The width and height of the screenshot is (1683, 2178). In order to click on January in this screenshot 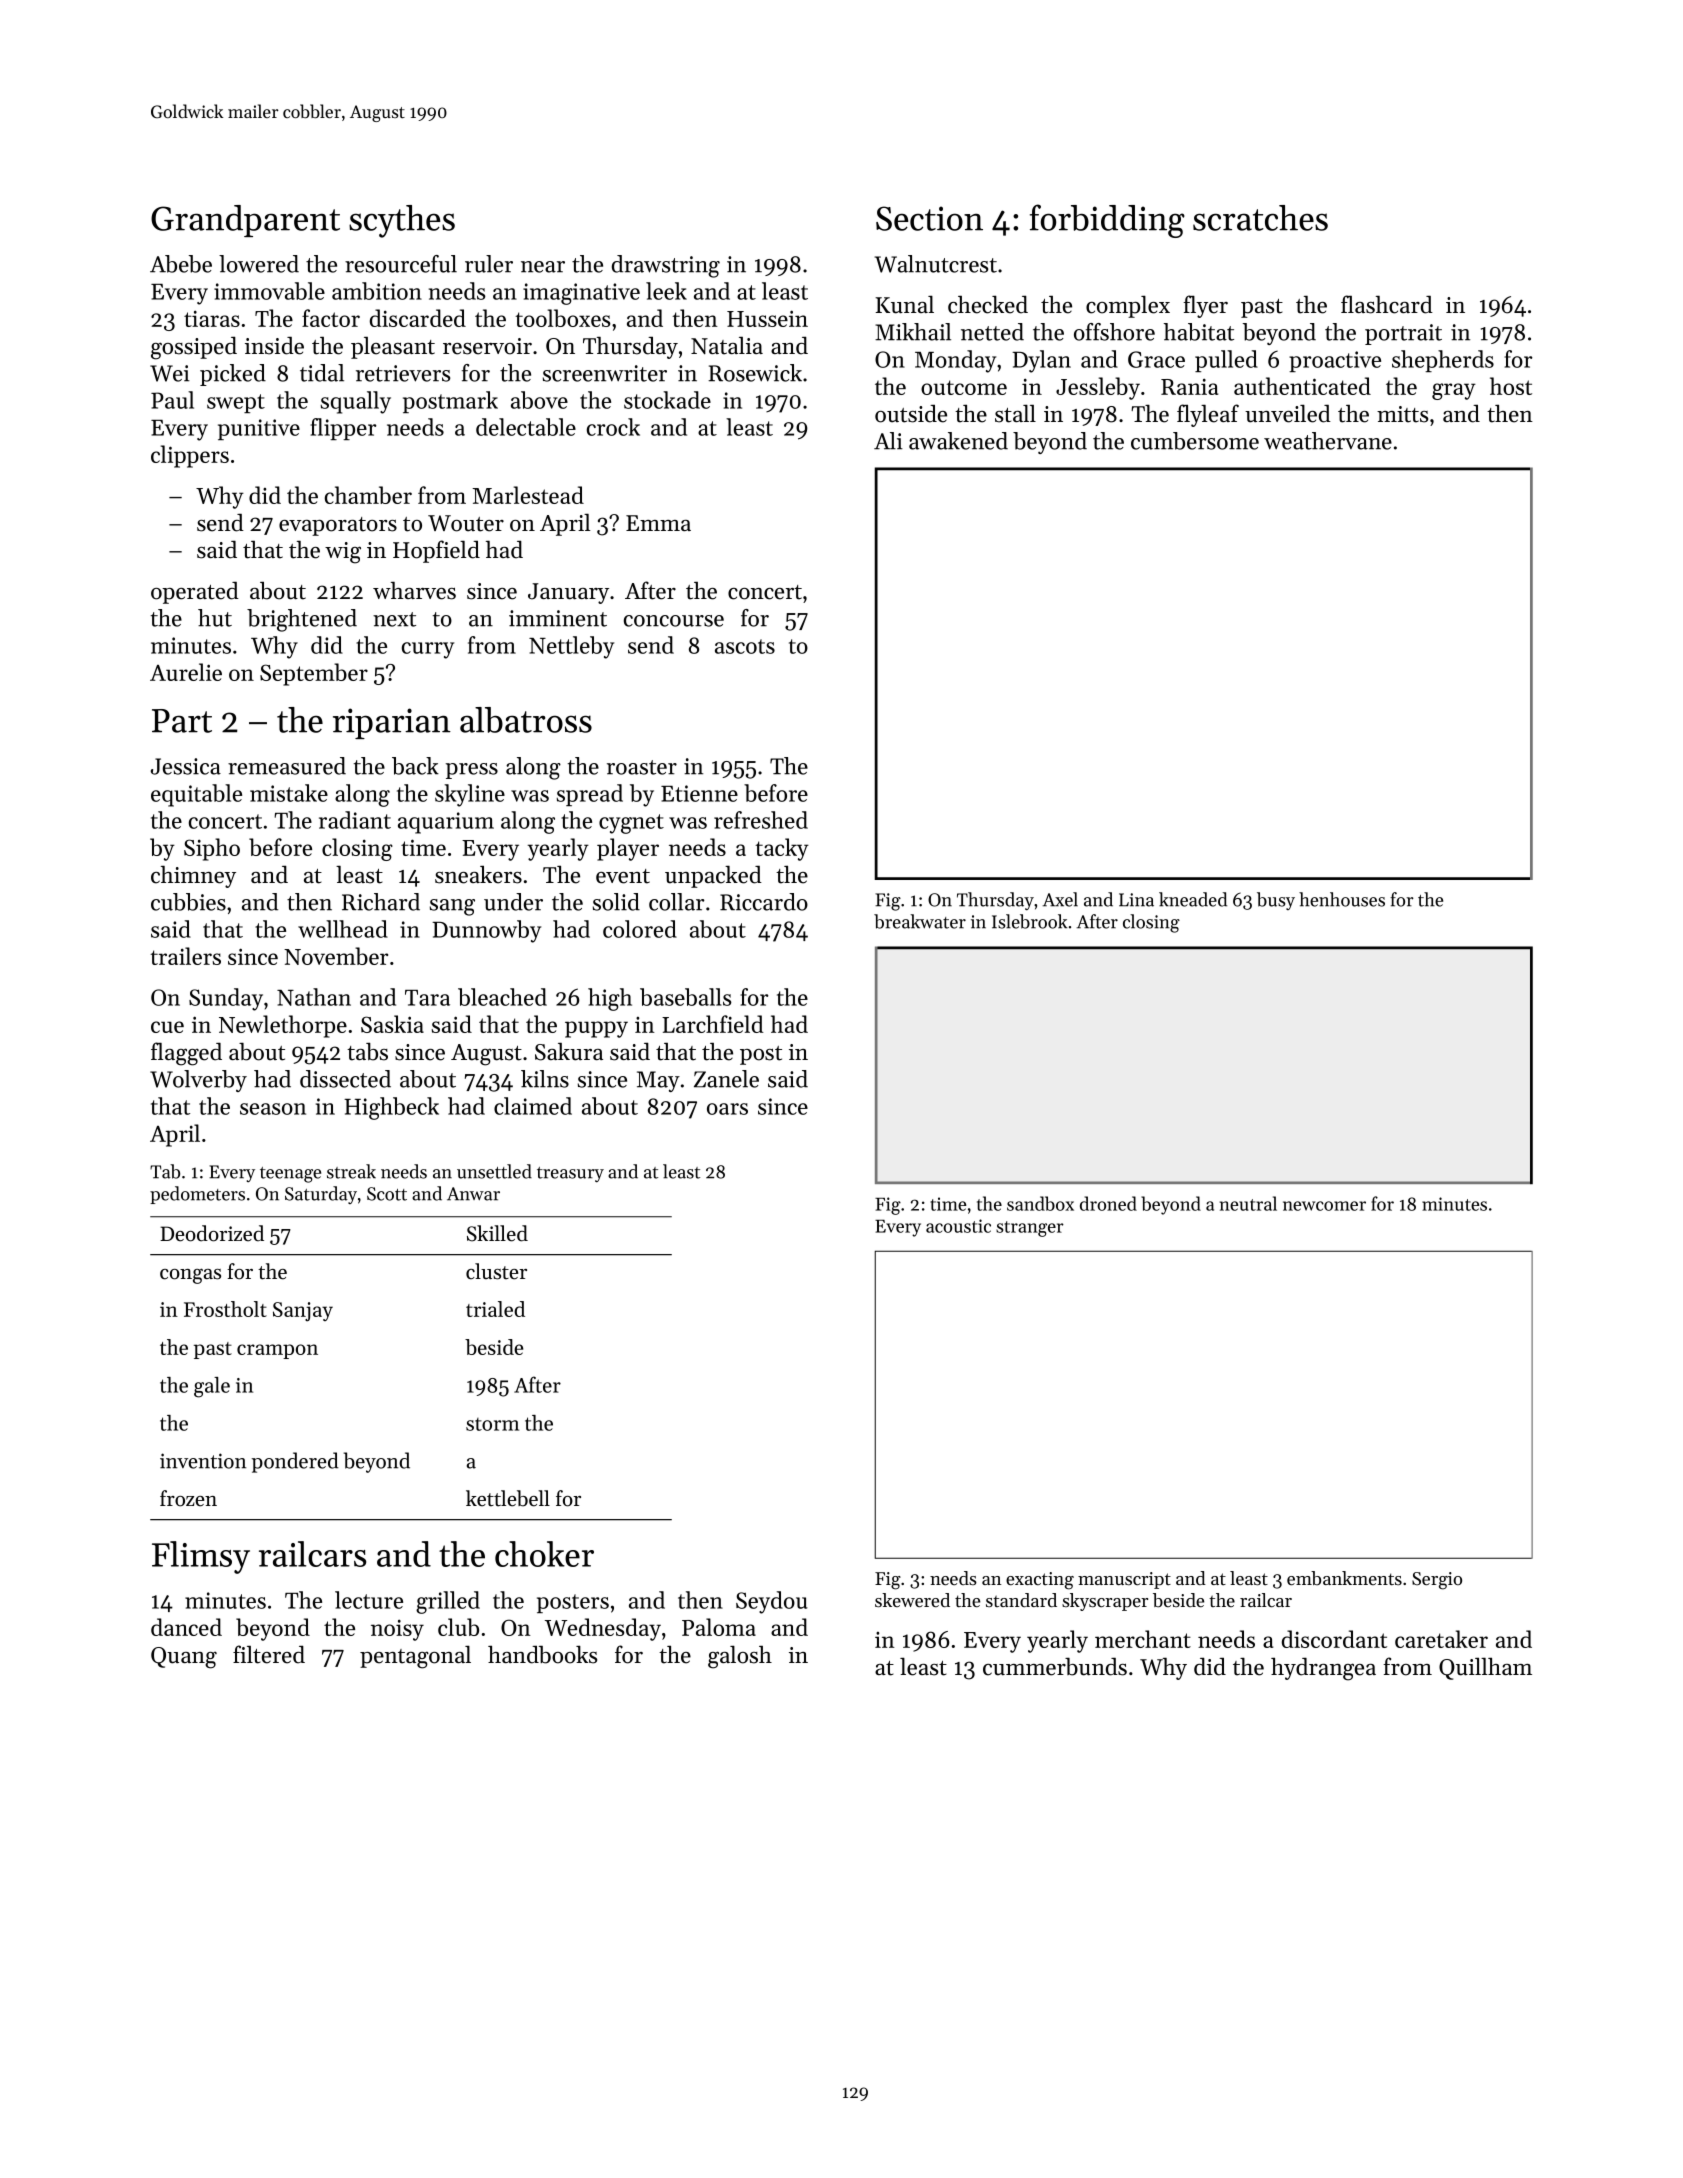, I will do `click(568, 593)`.
